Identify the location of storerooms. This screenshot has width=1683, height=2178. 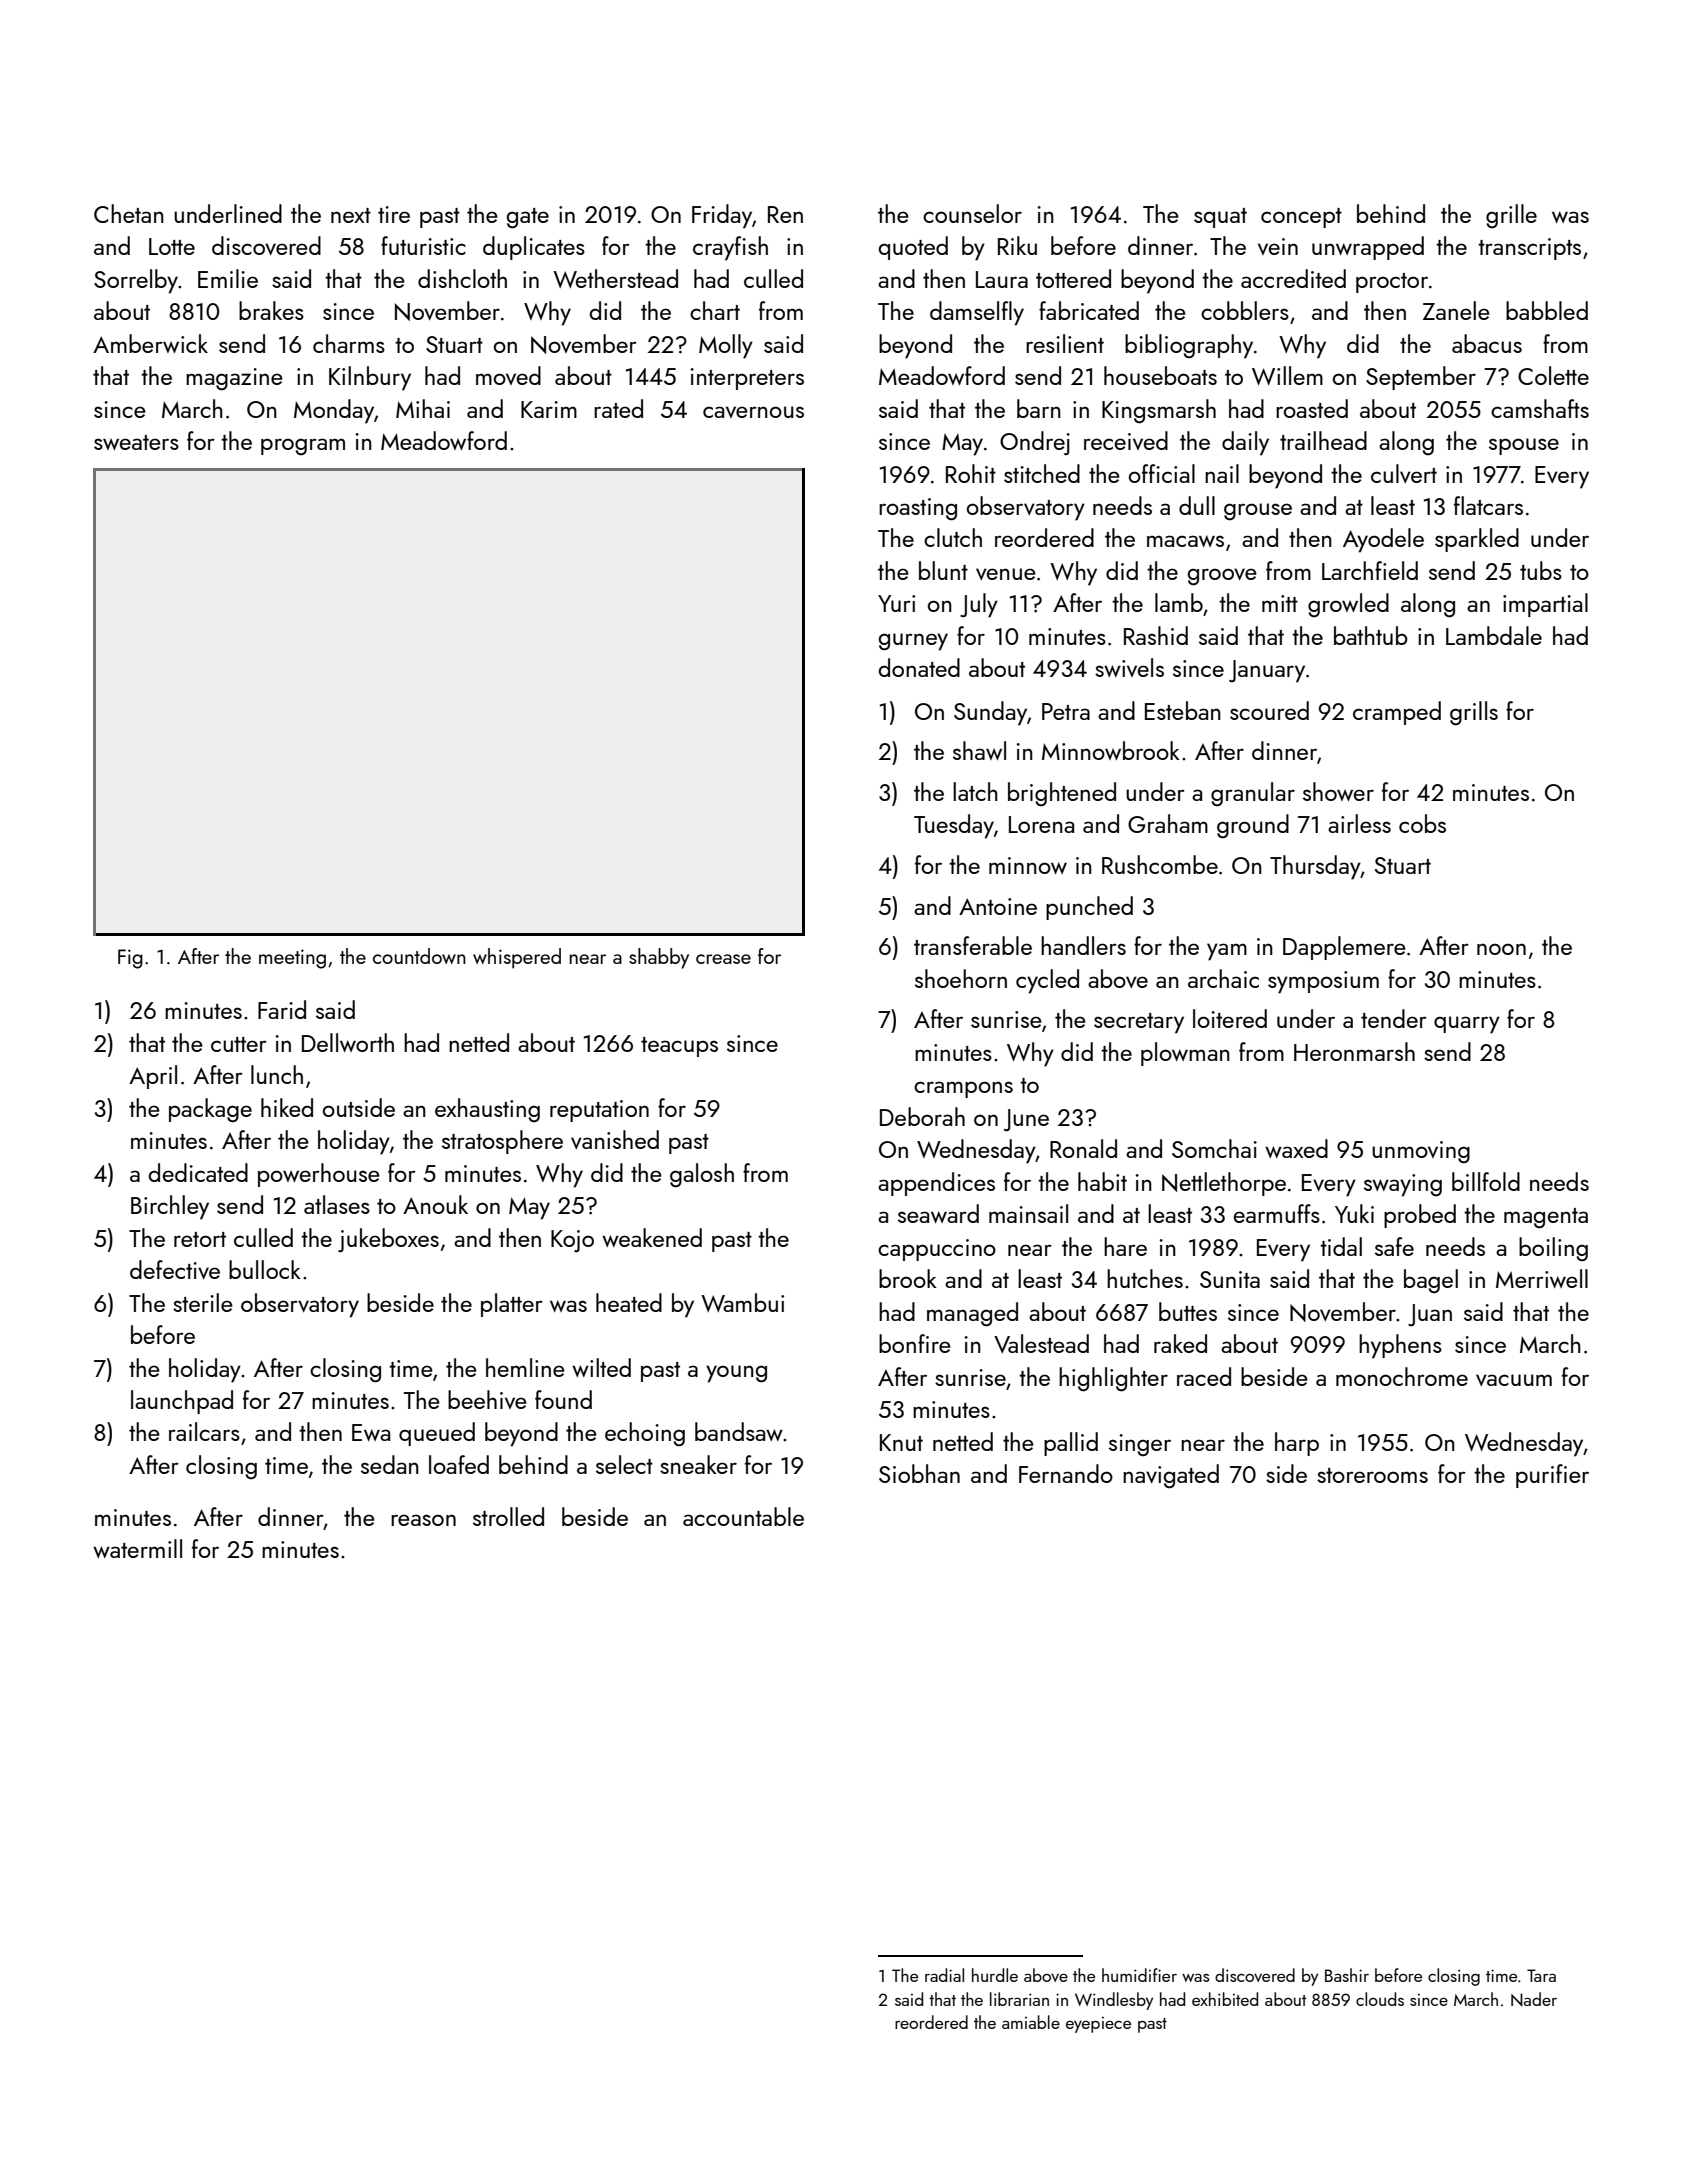
(1372, 1475).
